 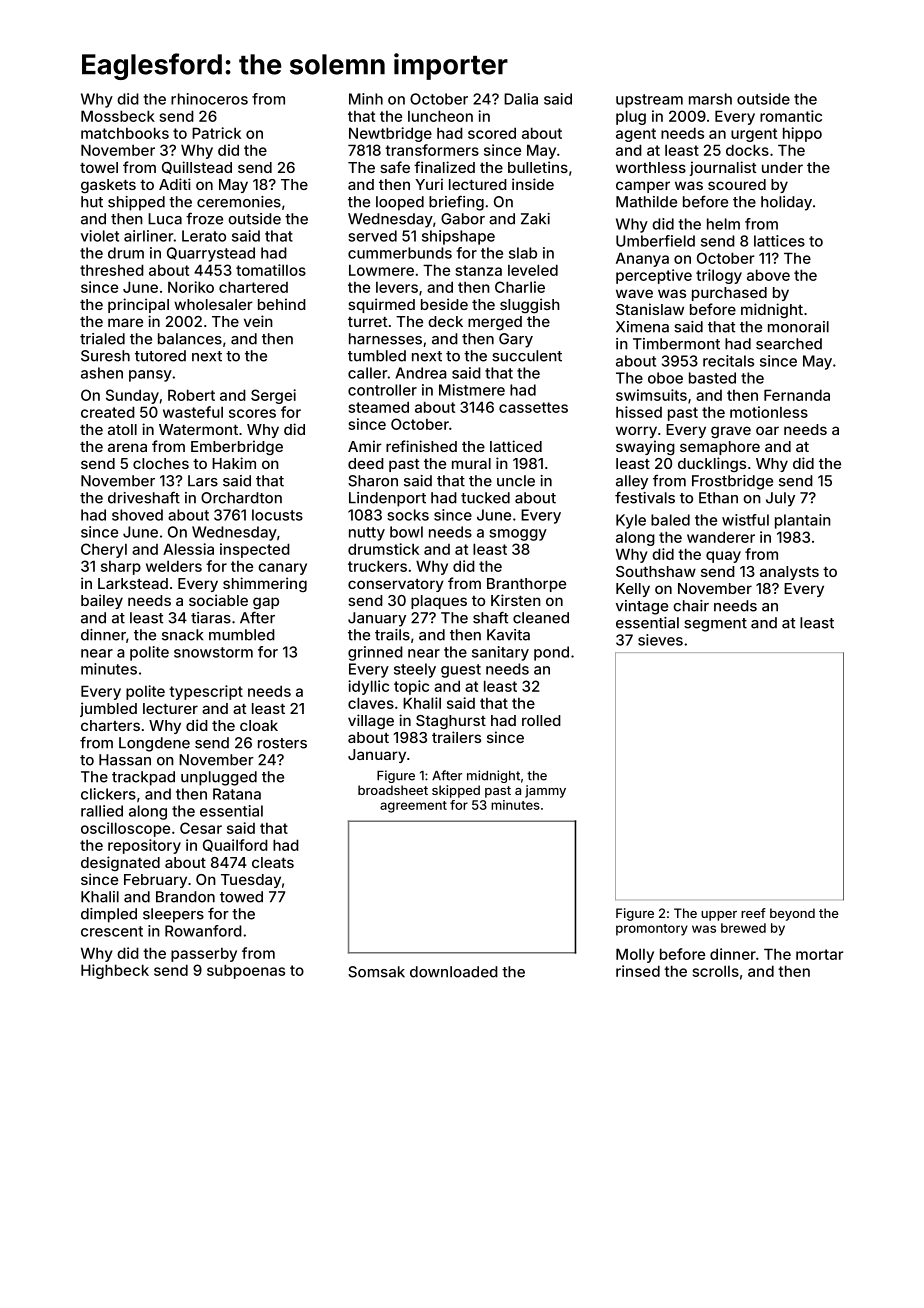 I want to click on Sergei, so click(x=273, y=396).
